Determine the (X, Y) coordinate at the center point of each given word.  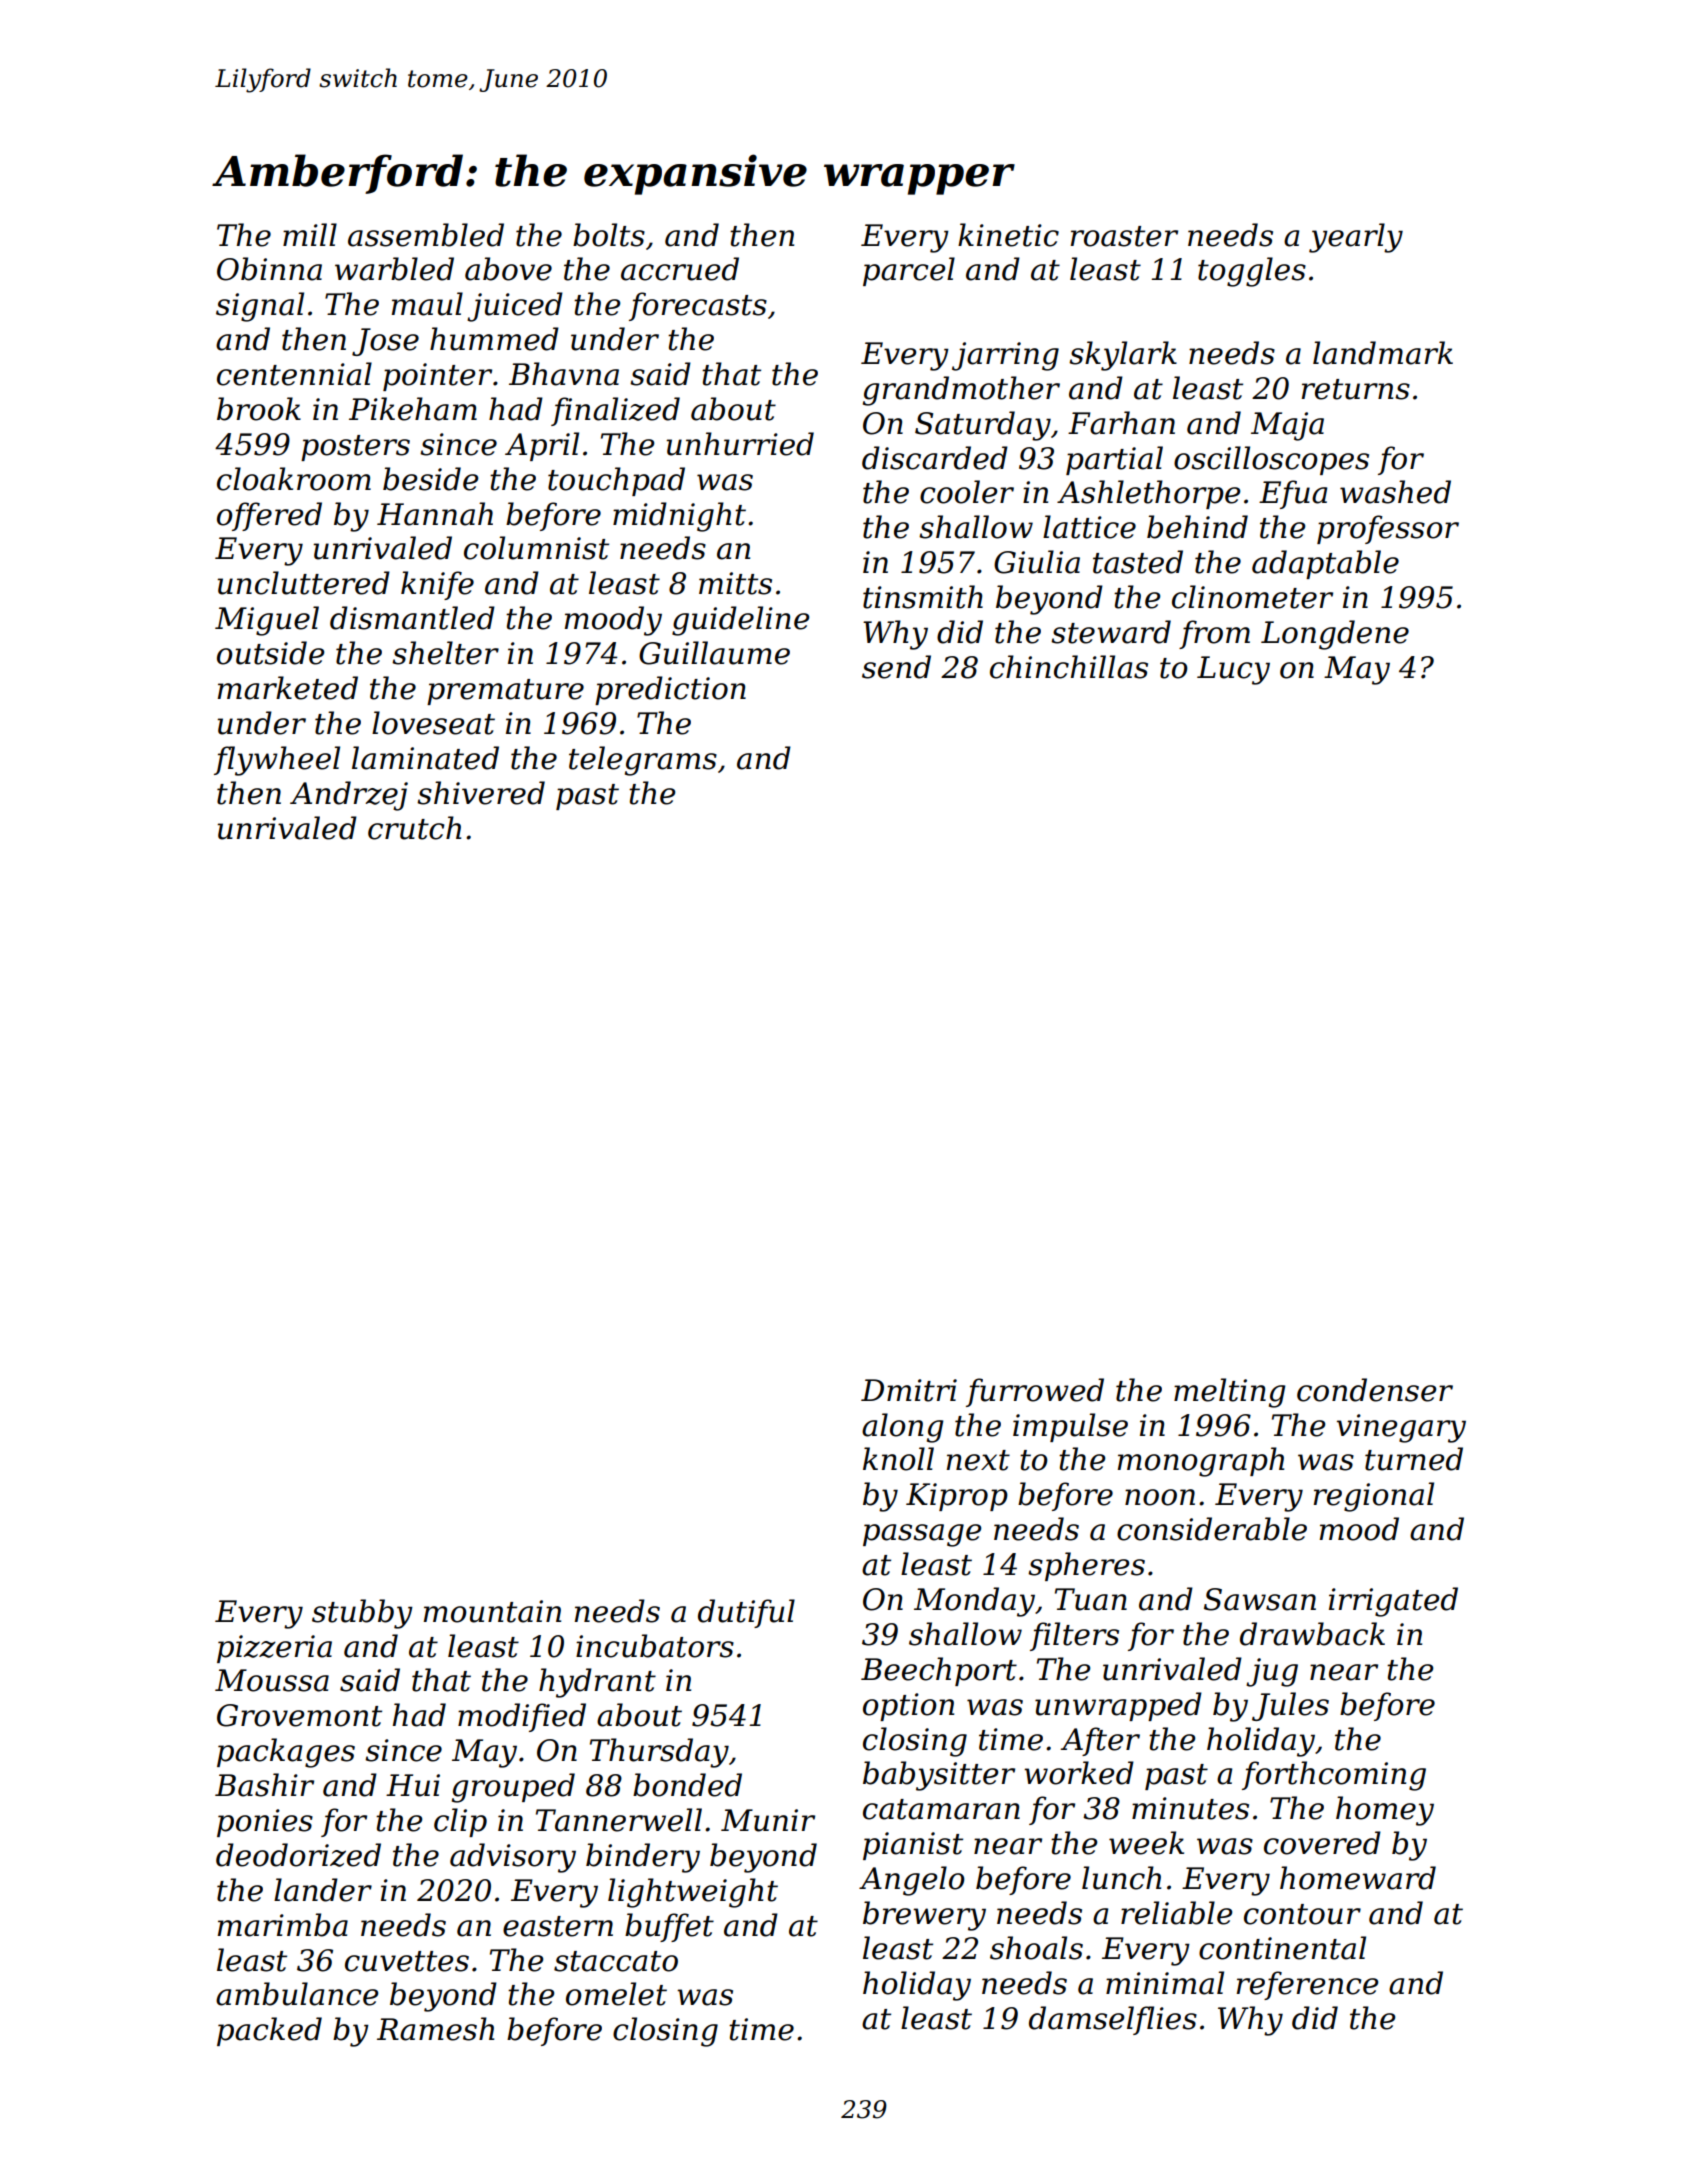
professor (1388, 529)
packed (269, 2031)
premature (505, 692)
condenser (1375, 1390)
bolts (609, 235)
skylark (1123, 356)
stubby (362, 1614)
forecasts (698, 306)
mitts (735, 583)
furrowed (1035, 1392)
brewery (924, 1916)
